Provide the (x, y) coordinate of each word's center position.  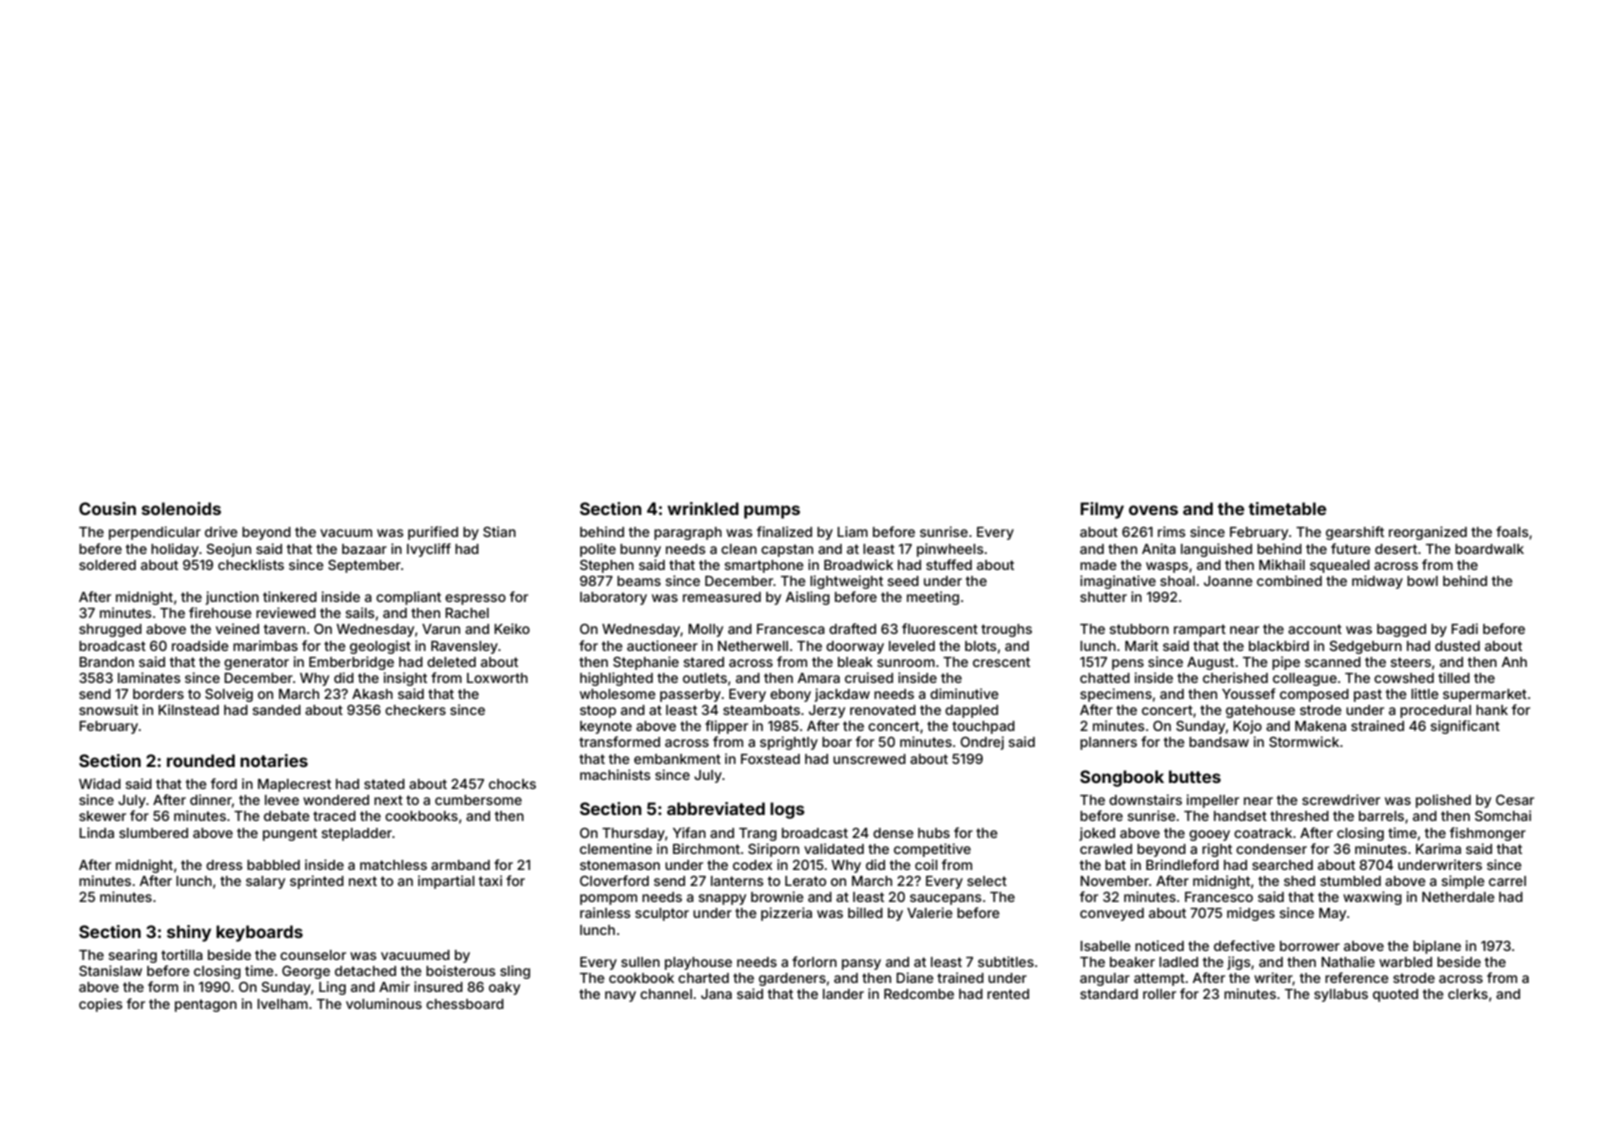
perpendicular (155, 533)
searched (1282, 865)
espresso (475, 599)
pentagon (206, 1005)
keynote (606, 727)
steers (1410, 662)
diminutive (964, 693)
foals (1512, 531)
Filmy (1102, 510)
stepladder (356, 834)
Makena (1320, 726)
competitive (932, 850)
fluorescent (940, 628)
